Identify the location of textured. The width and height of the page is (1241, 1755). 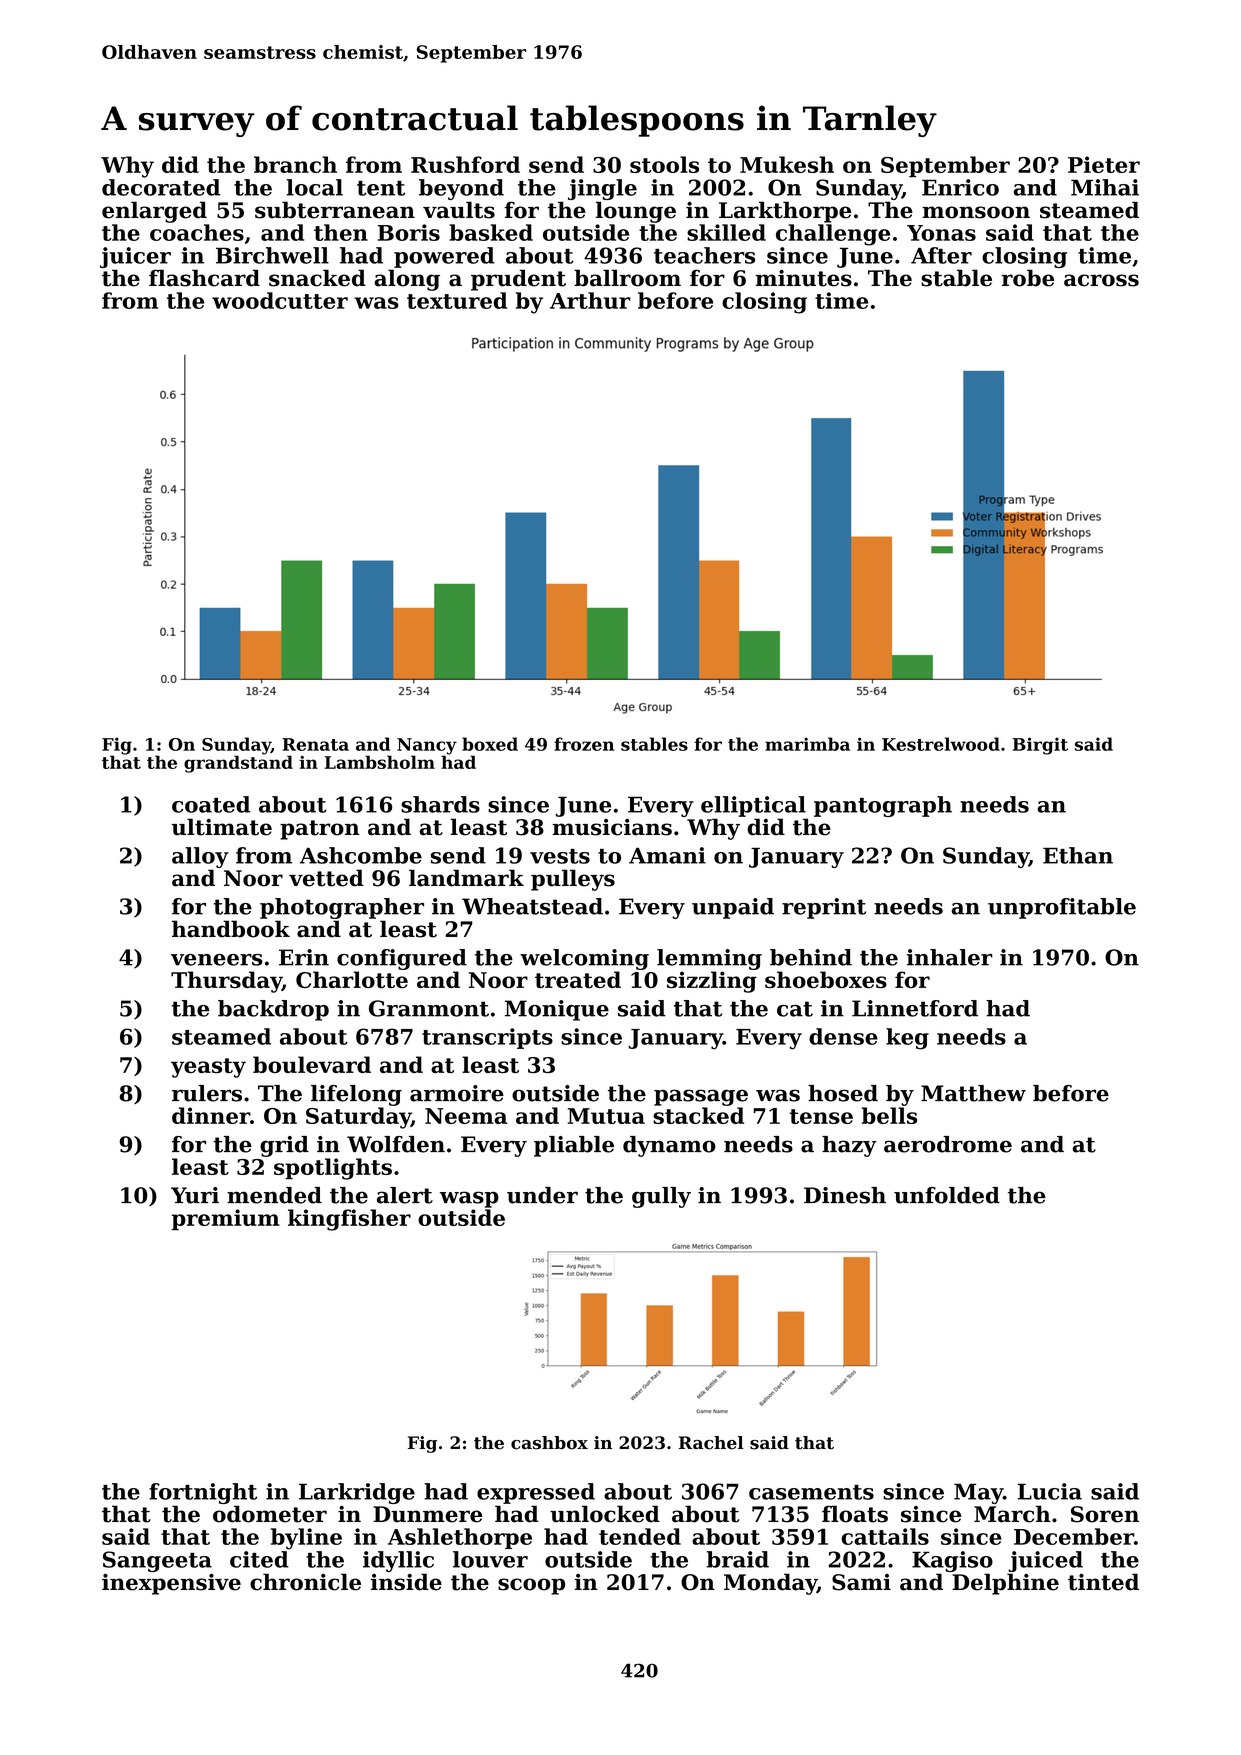
(457, 300).
